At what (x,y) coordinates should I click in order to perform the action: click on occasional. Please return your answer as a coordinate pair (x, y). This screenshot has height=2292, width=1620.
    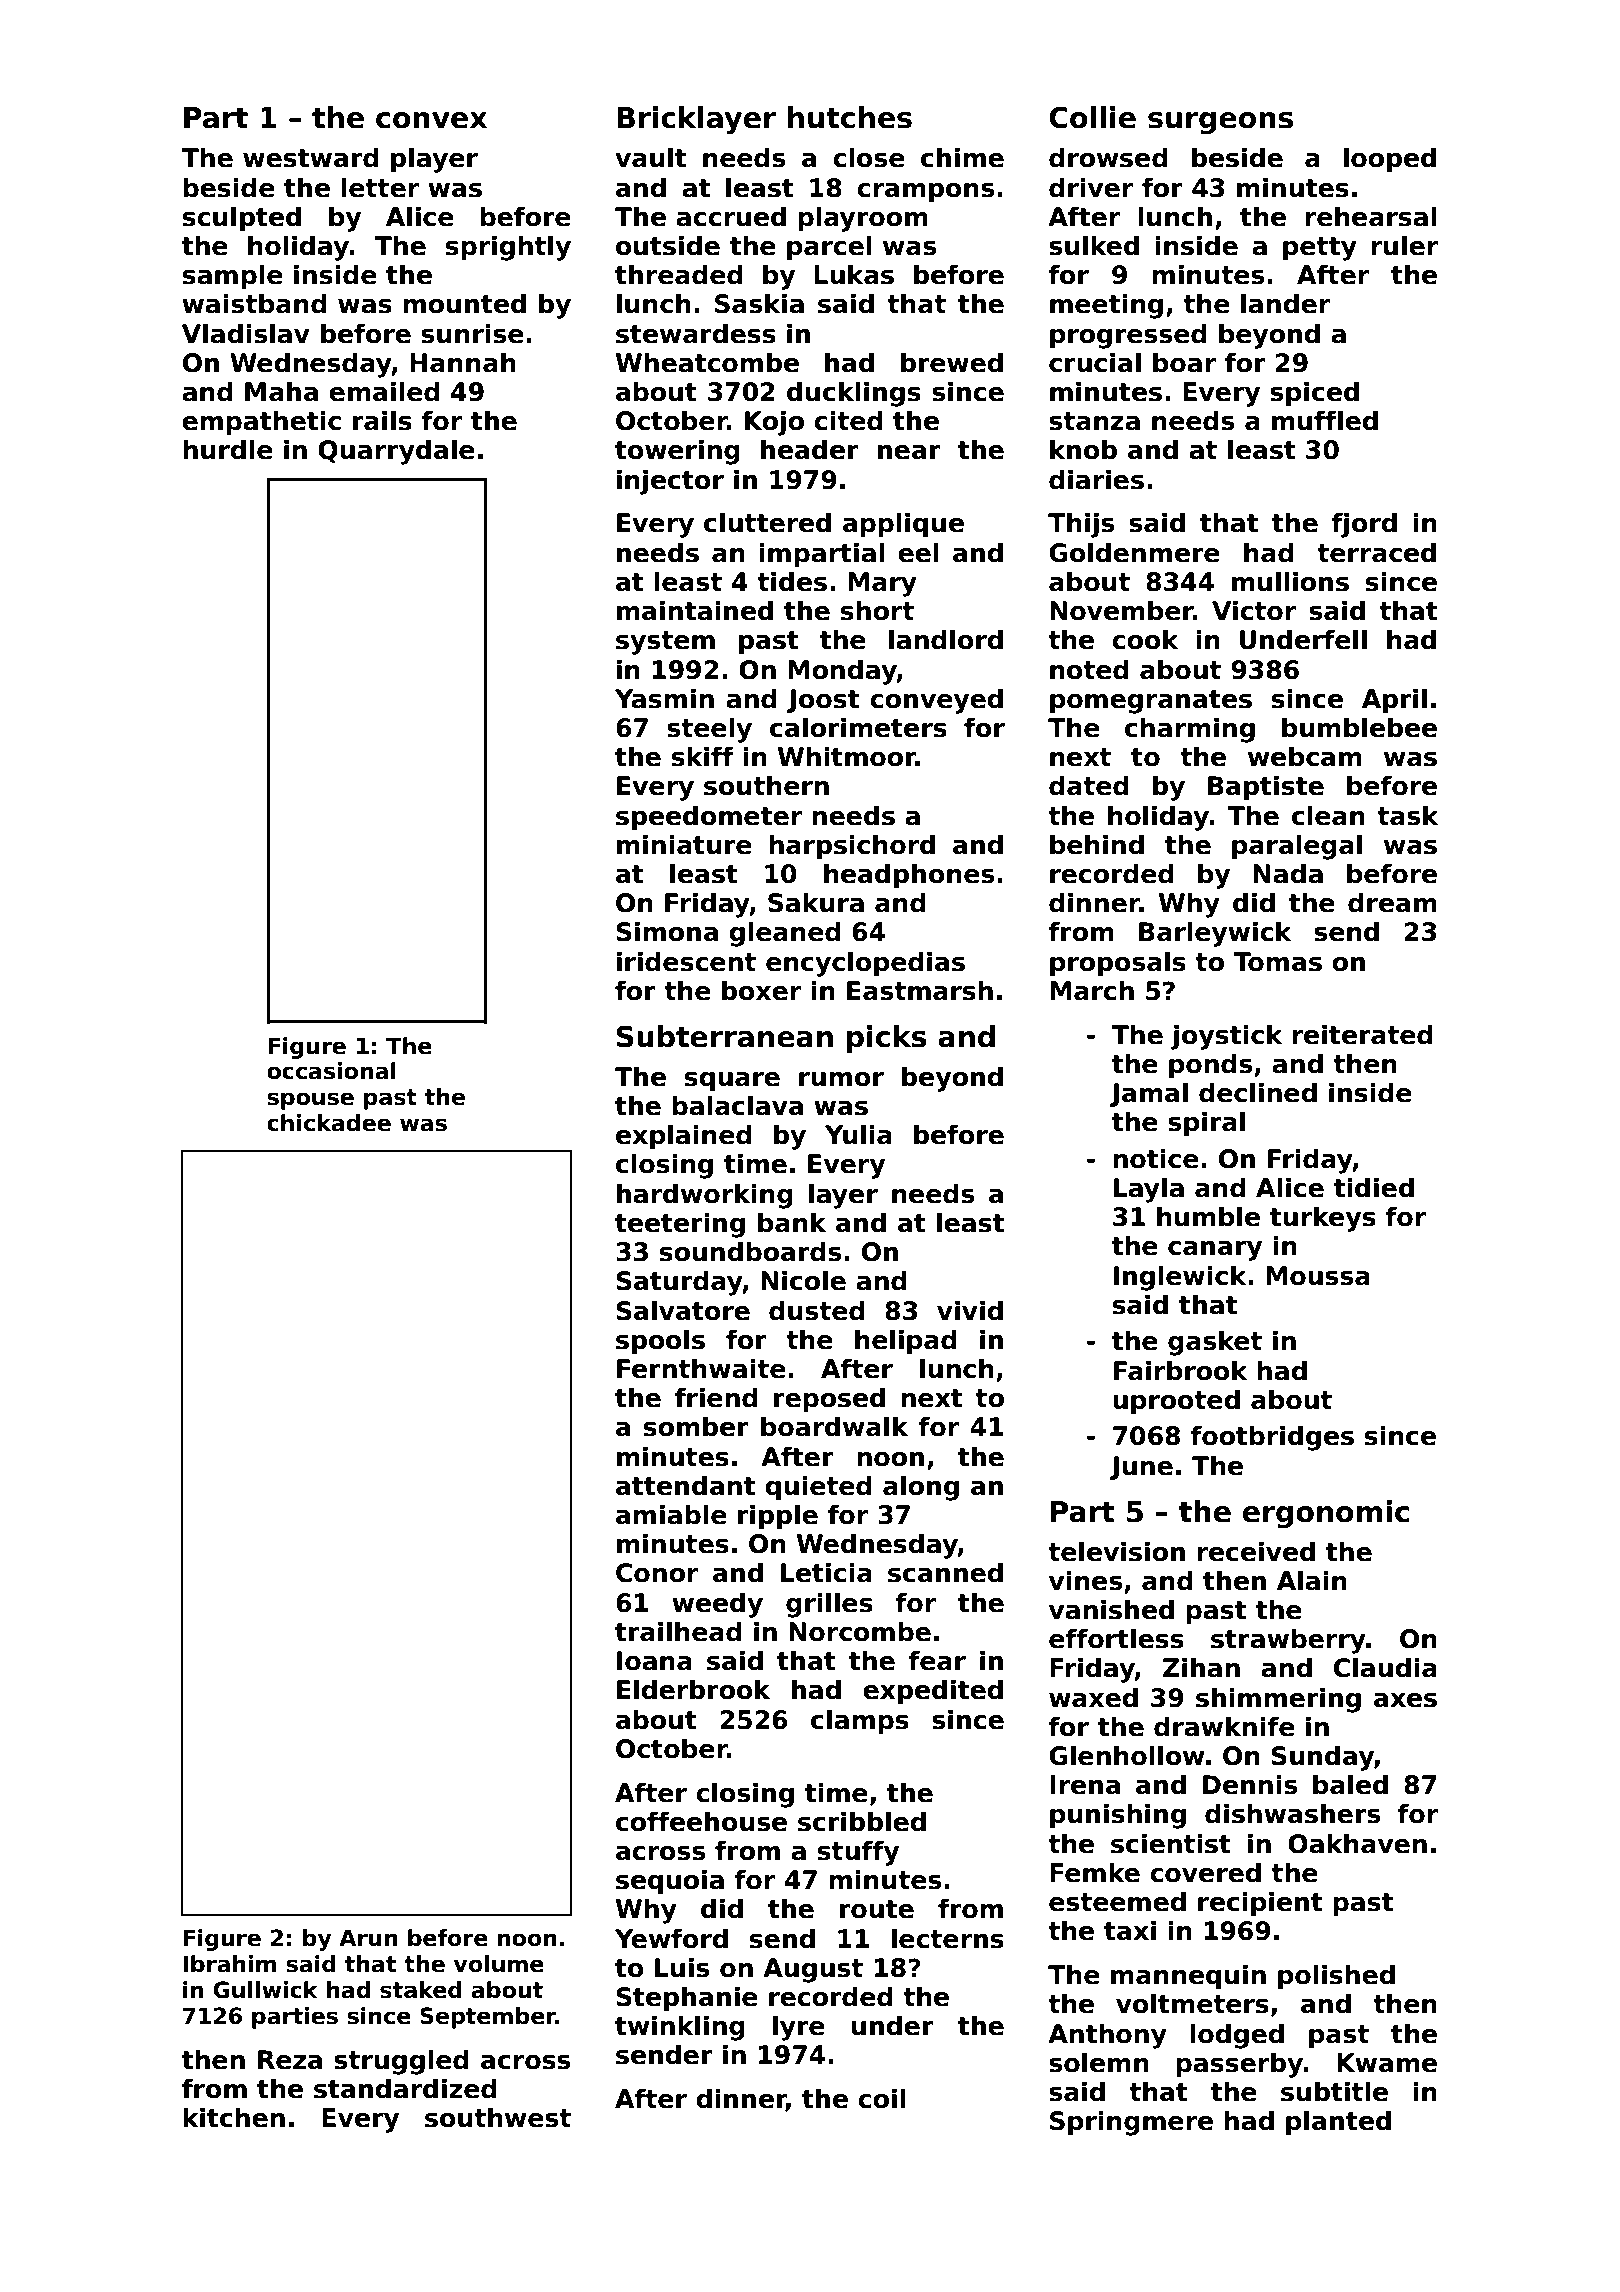
    Looking at the image, I should click on (331, 1071).
